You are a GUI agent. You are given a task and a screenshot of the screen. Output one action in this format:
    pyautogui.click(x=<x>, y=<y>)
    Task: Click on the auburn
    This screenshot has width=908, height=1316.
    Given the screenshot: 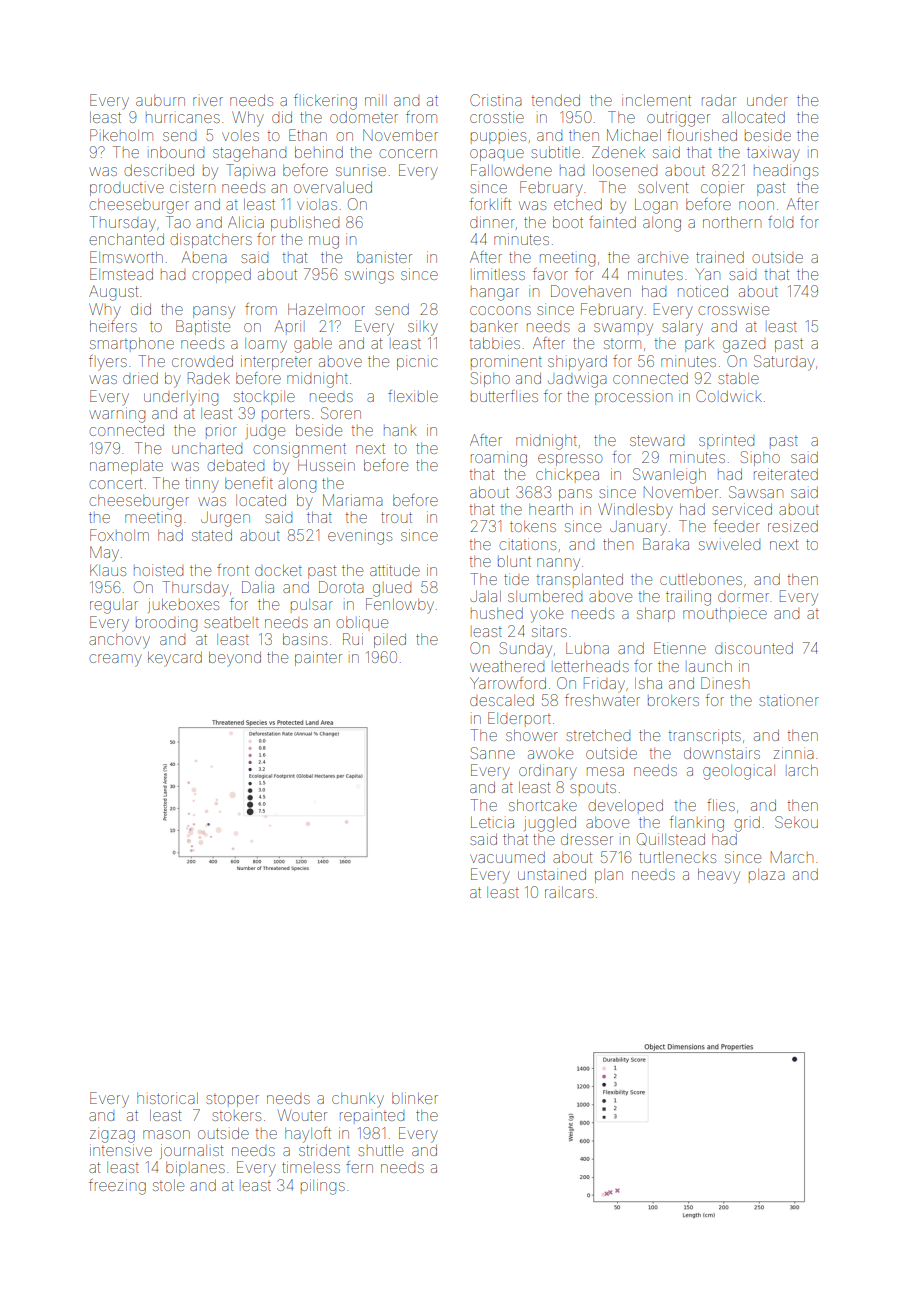 What is the action you would take?
    pyautogui.click(x=160, y=100)
